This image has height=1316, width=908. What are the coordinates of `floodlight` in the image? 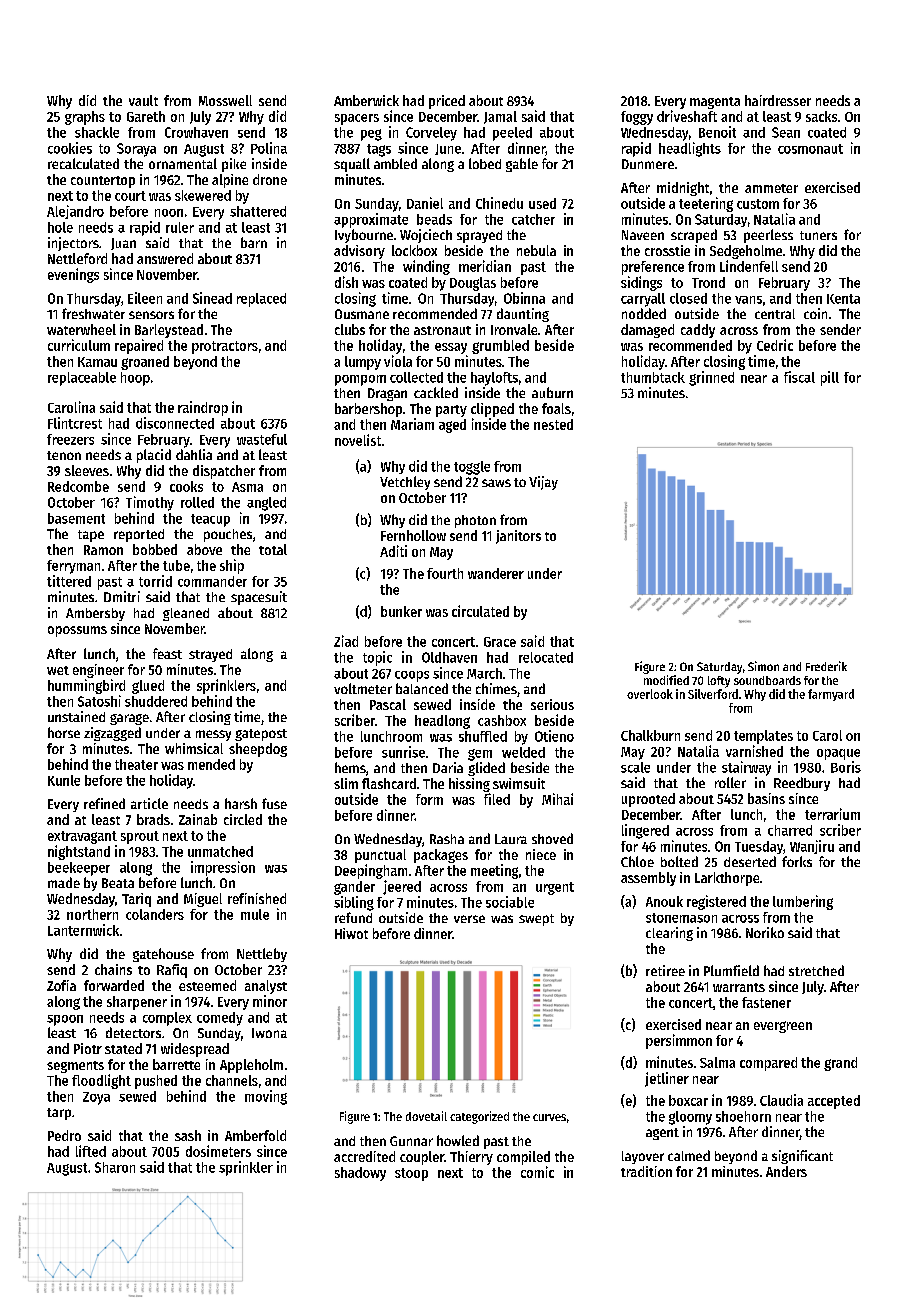 It's located at (101, 1081).
